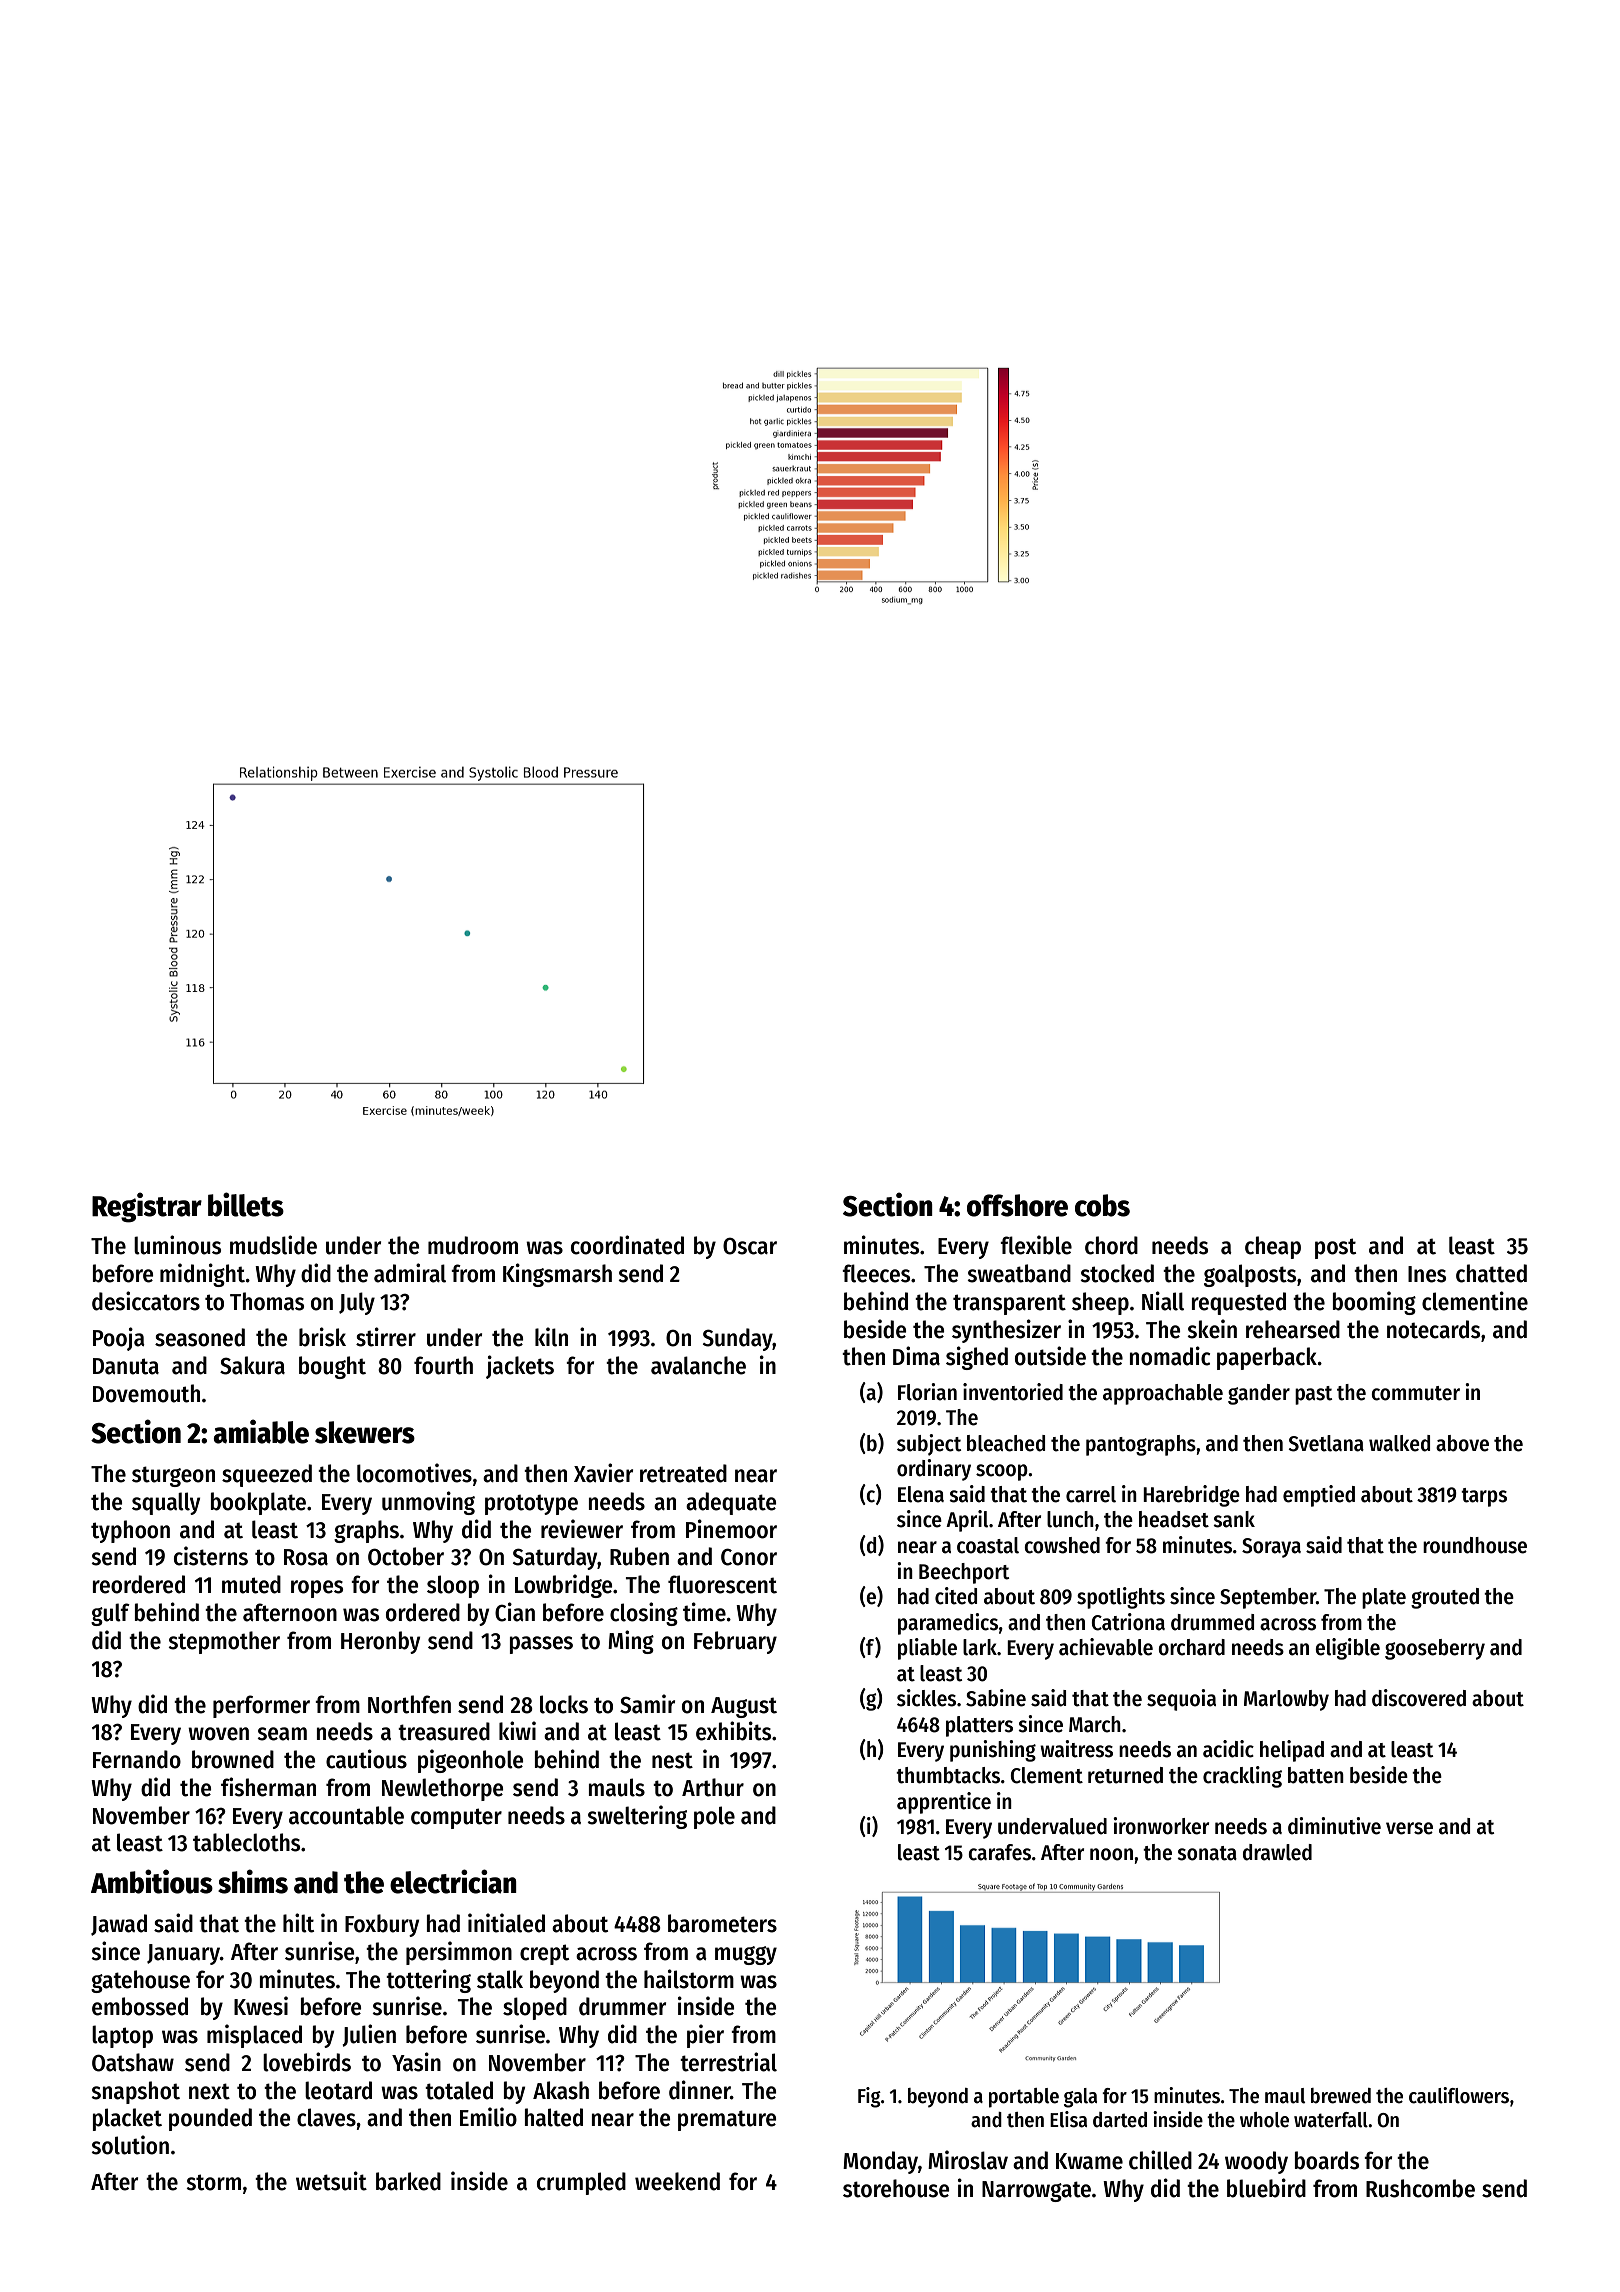 The height and width of the screenshot is (2292, 1620). Describe the element at coordinates (410, 1273) in the screenshot. I see `admiral` at that location.
